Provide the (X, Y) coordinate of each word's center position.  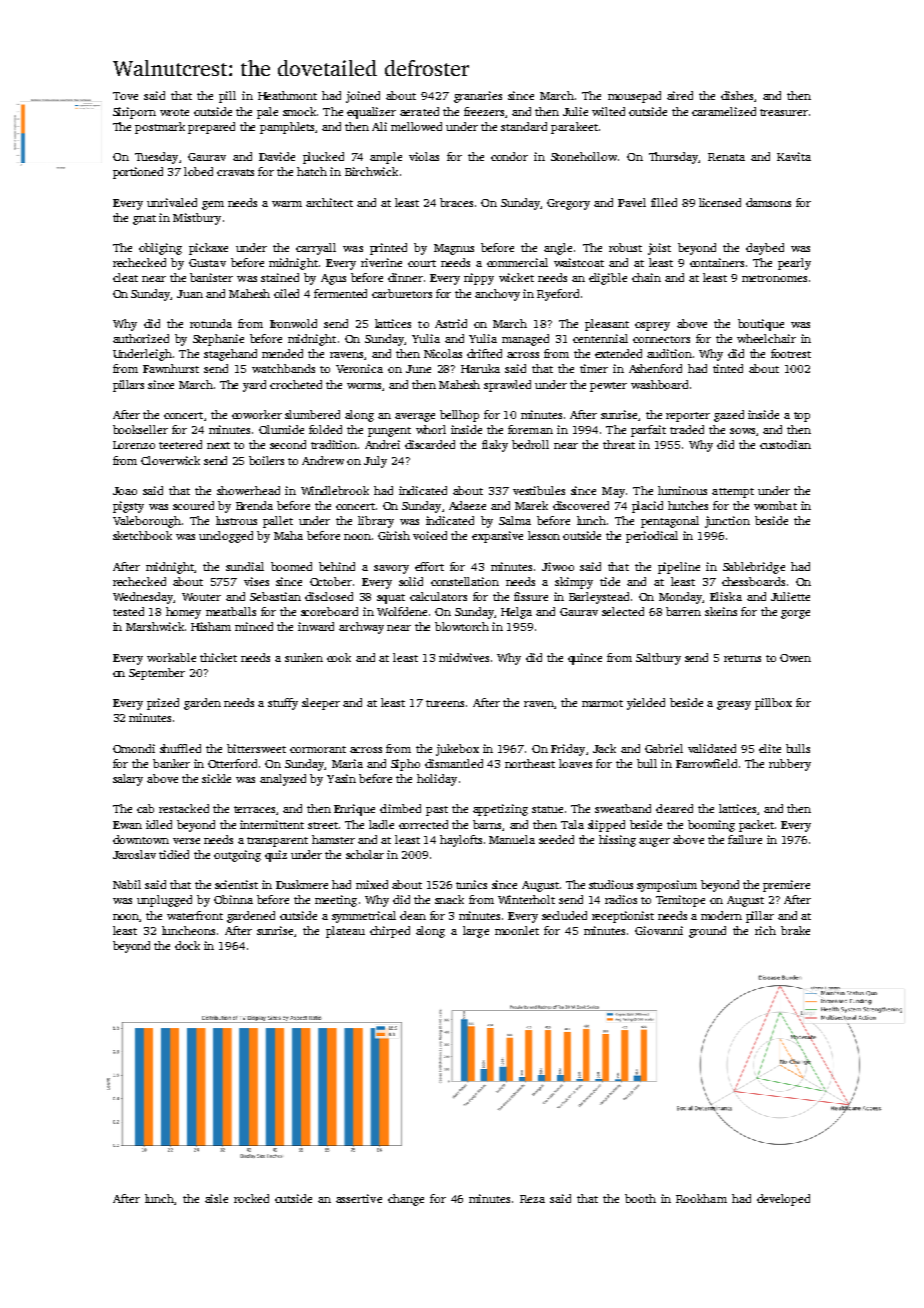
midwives (464, 657)
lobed (198, 171)
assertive (359, 1198)
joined (363, 97)
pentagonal (670, 522)
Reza (532, 1199)
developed (783, 1200)
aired (680, 95)
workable (171, 657)
